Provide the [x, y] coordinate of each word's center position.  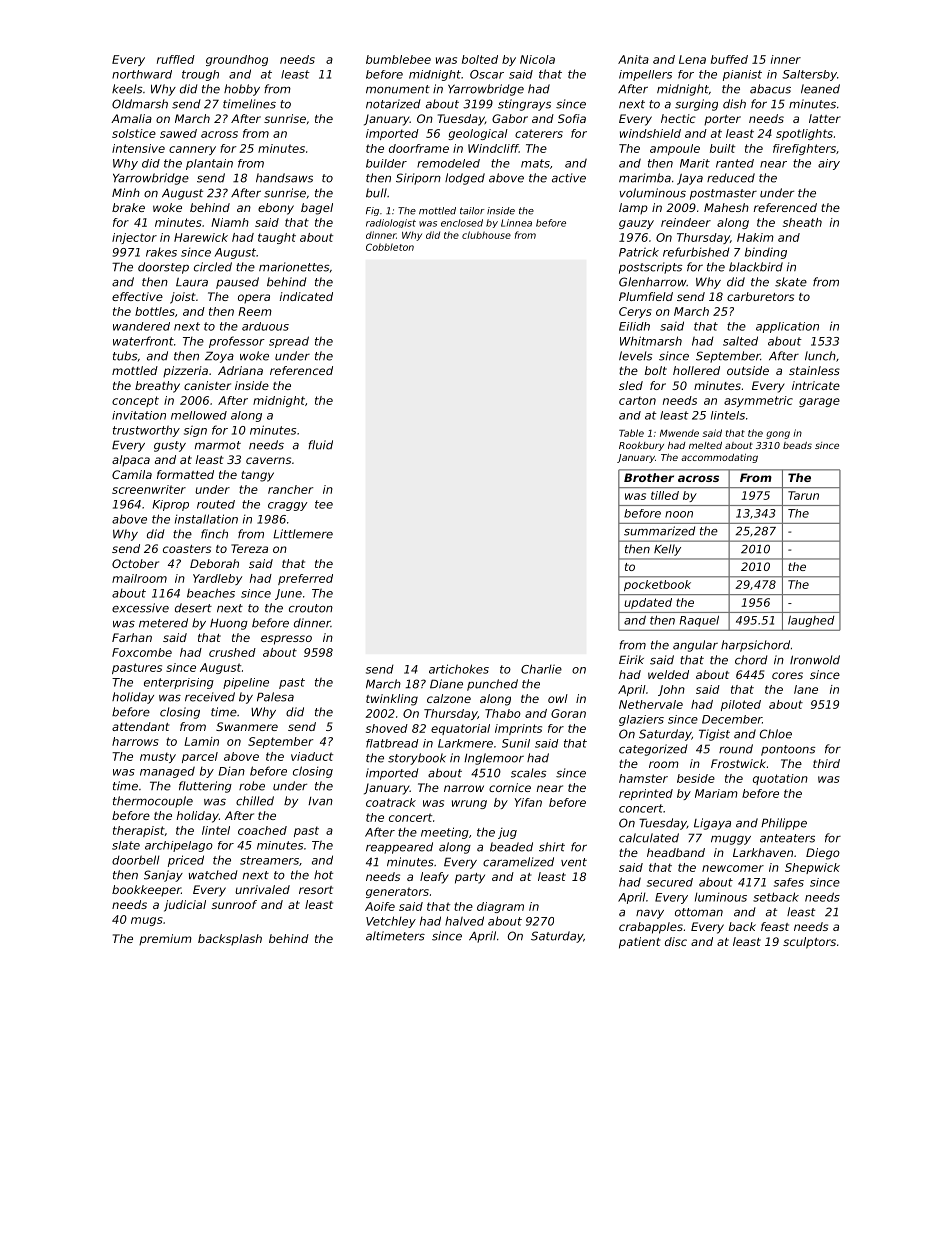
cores [787, 675]
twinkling [392, 700]
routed [216, 504]
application [787, 327]
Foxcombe [142, 652]
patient [640, 943]
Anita [633, 59]
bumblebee [398, 59]
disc [676, 941]
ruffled [176, 59]
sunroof [234, 904]
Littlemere [303, 534]
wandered [141, 326]
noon [679, 514]
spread [289, 342]
